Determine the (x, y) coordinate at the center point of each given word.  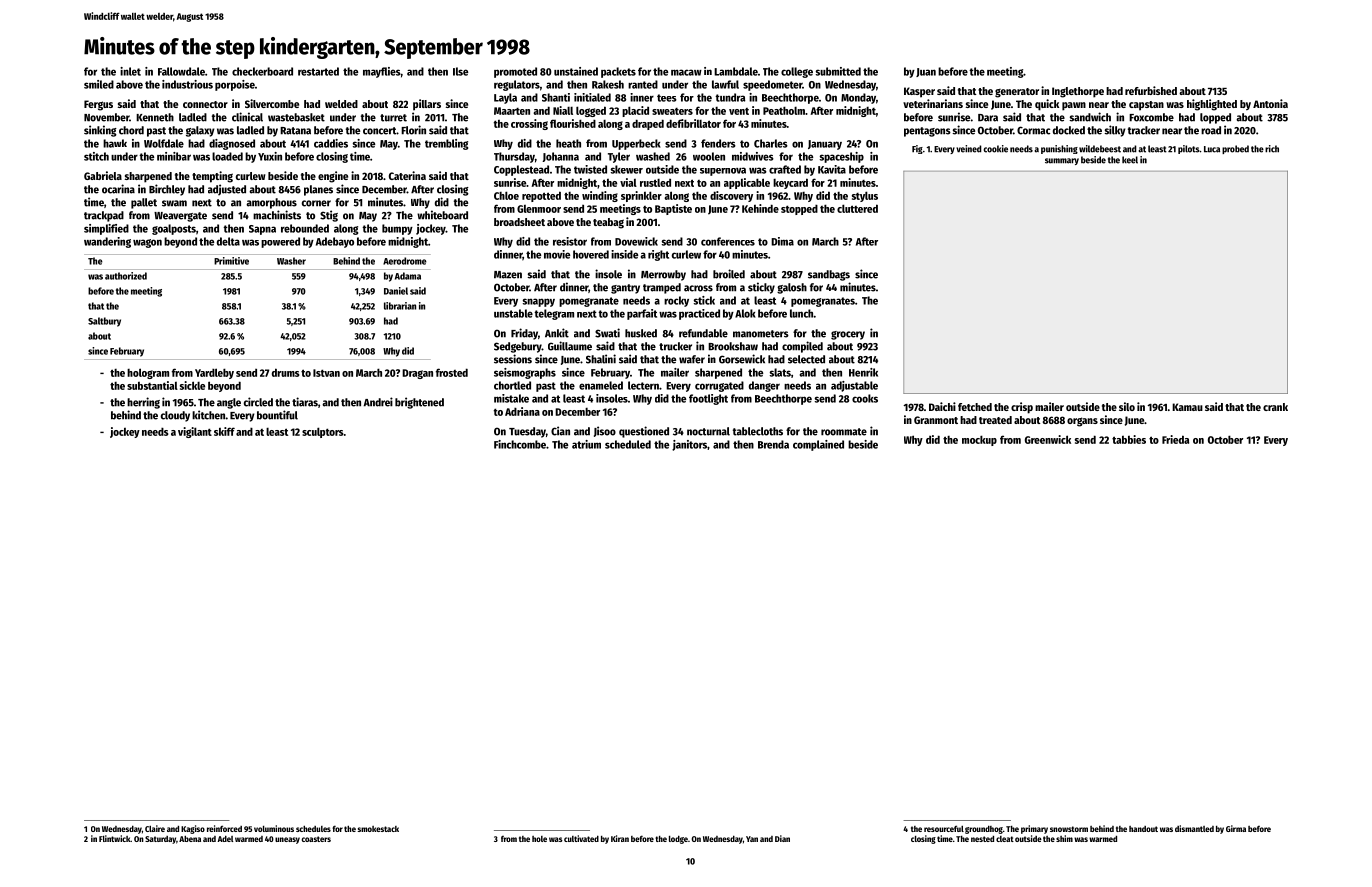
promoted (515, 72)
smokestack (378, 829)
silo (1127, 406)
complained (818, 445)
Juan (926, 72)
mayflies (381, 72)
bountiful (277, 415)
